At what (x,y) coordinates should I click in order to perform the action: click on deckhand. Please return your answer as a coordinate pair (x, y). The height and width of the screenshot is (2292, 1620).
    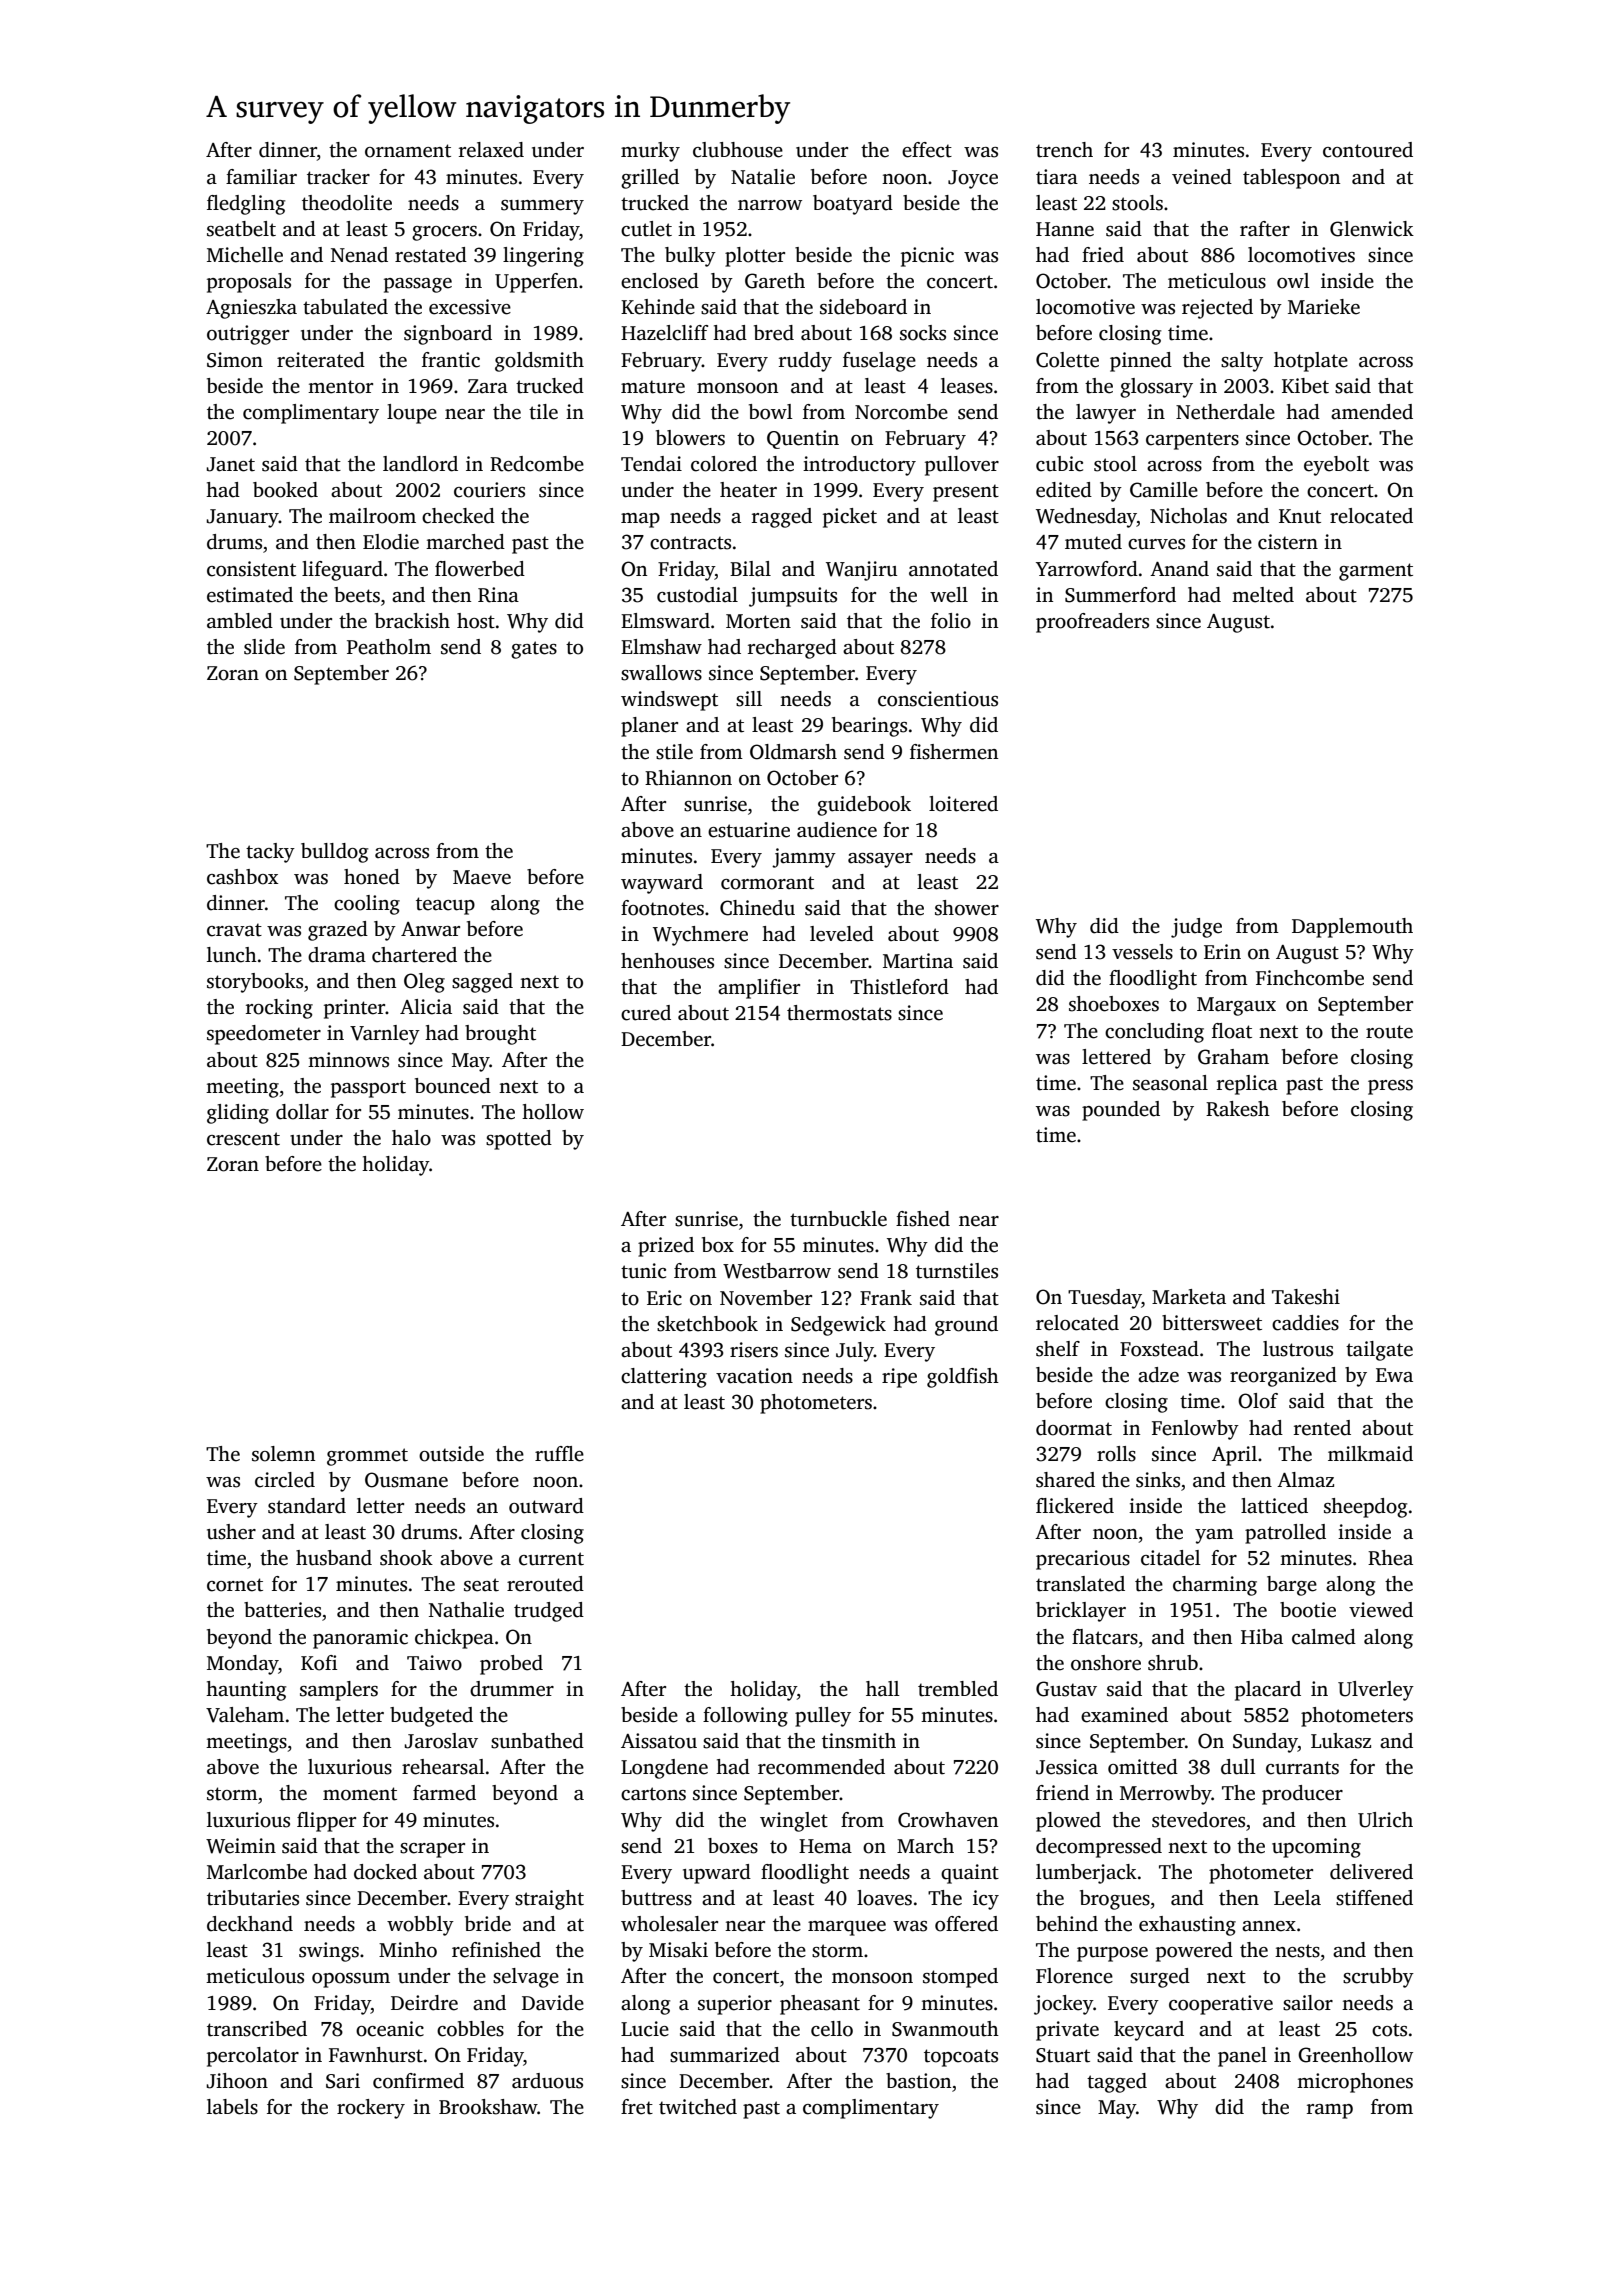
    Looking at the image, I should click on (250, 1924).
